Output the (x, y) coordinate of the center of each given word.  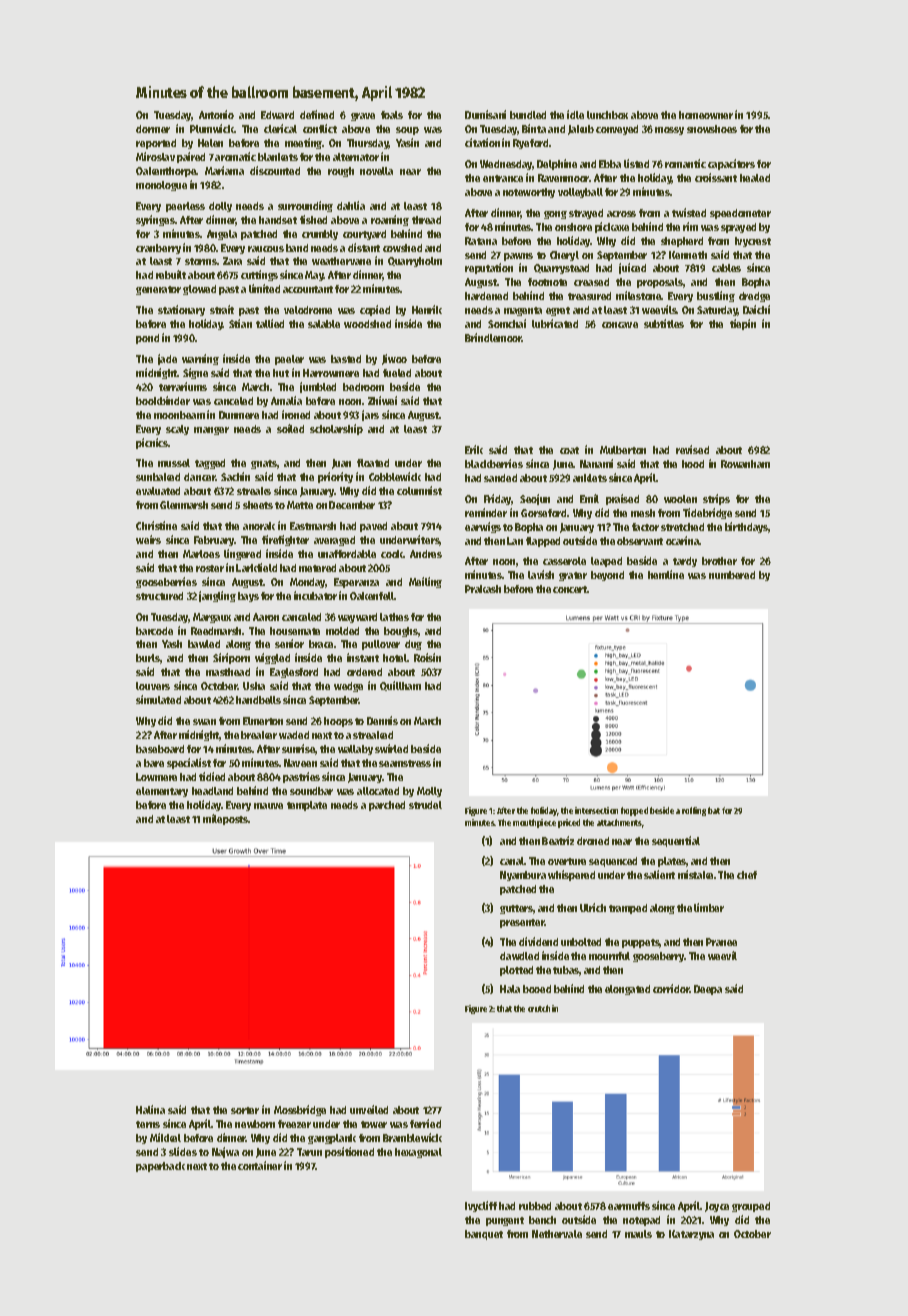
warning (200, 359)
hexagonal (418, 1153)
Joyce (717, 1207)
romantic (685, 163)
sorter (245, 1110)
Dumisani (485, 114)
